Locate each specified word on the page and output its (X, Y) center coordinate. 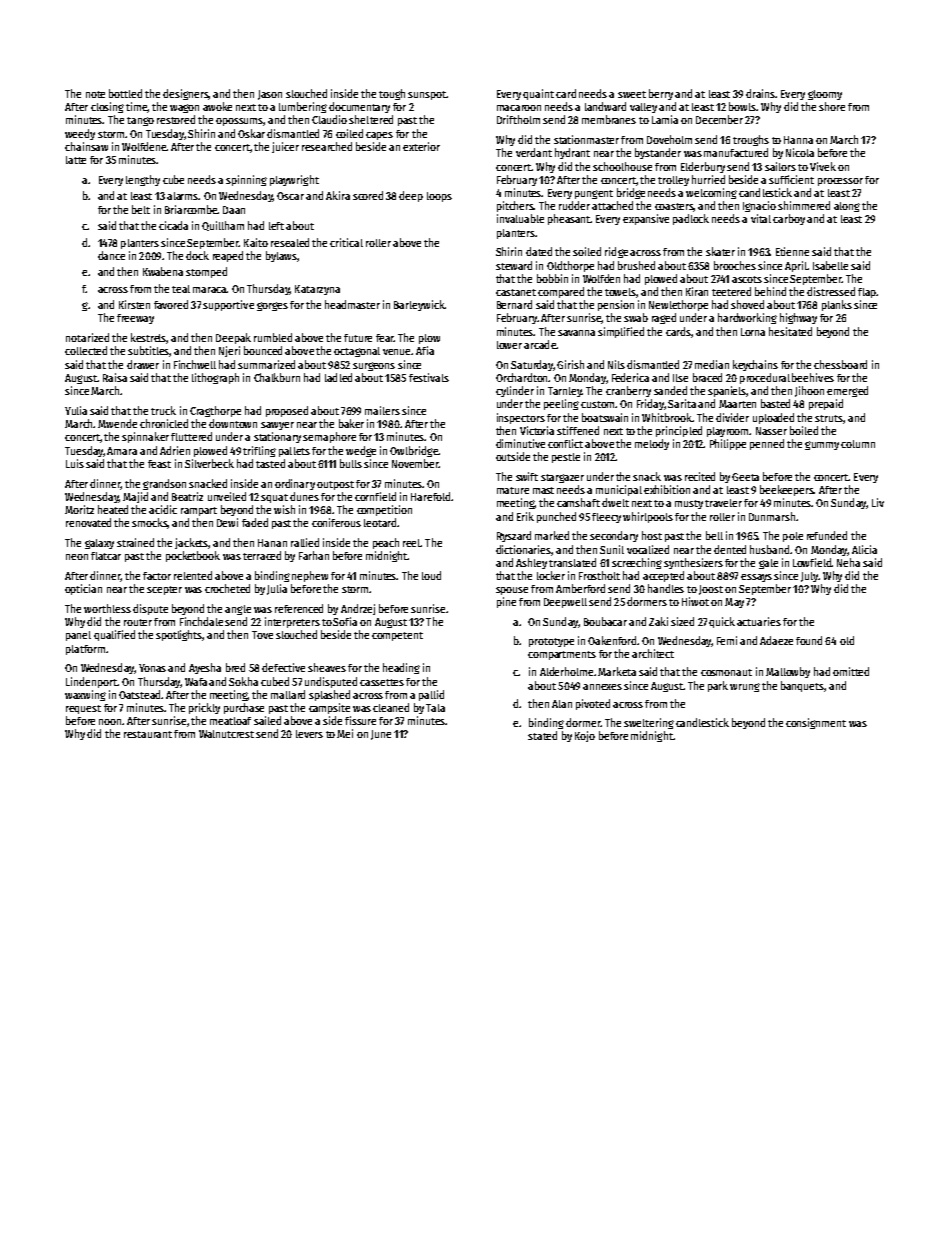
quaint (538, 94)
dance (111, 255)
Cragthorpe (215, 411)
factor (157, 576)
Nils (616, 364)
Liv (878, 502)
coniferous (336, 522)
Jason (270, 95)
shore (832, 106)
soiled (587, 251)
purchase (244, 708)
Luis (75, 463)
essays (756, 578)
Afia (425, 350)
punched (556, 517)
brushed (636, 265)
